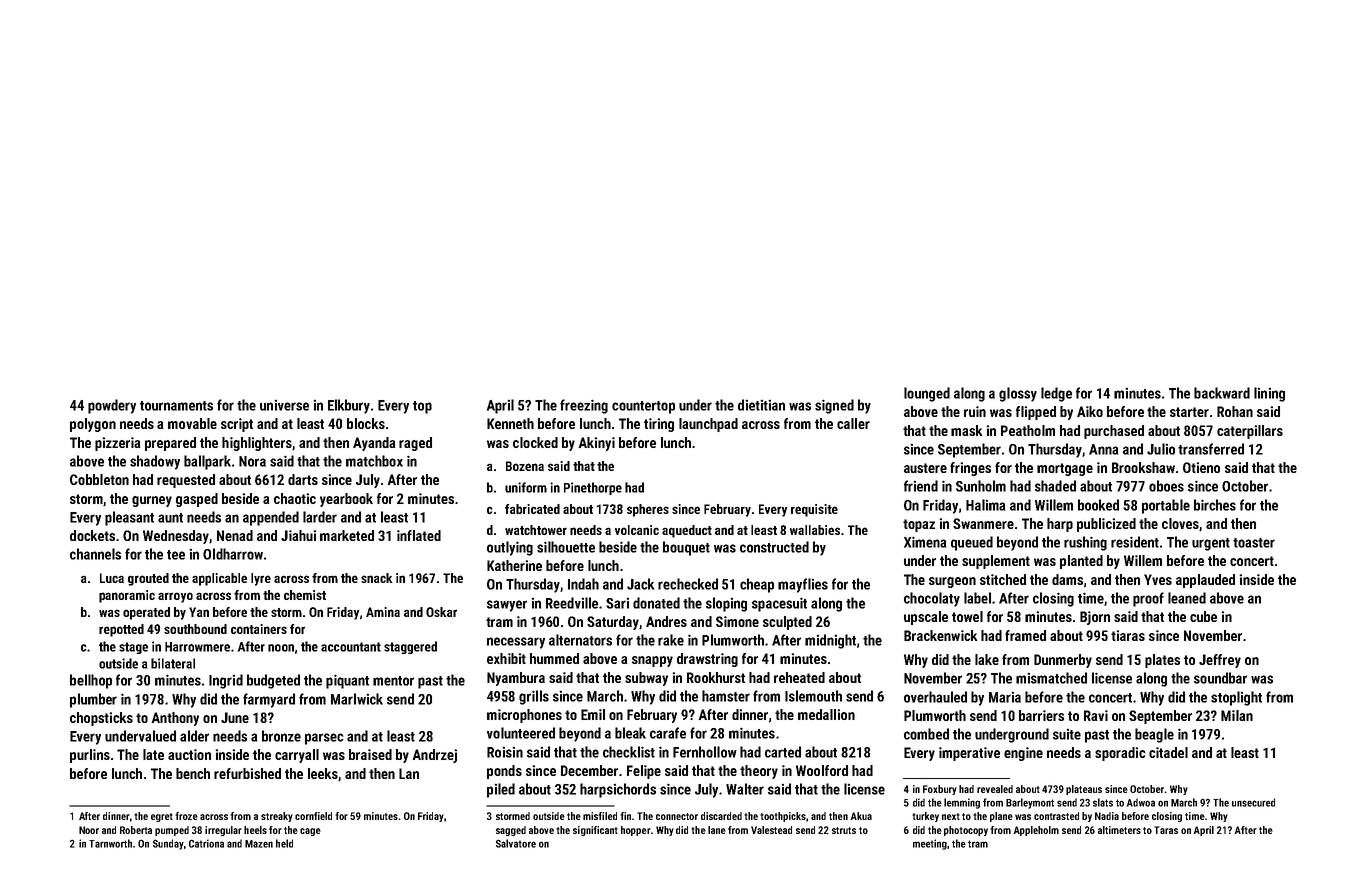 Image resolution: width=1372 pixels, height=887 pixels. What do you see at coordinates (1128, 635) in the screenshot?
I see `tiaras` at bounding box center [1128, 635].
